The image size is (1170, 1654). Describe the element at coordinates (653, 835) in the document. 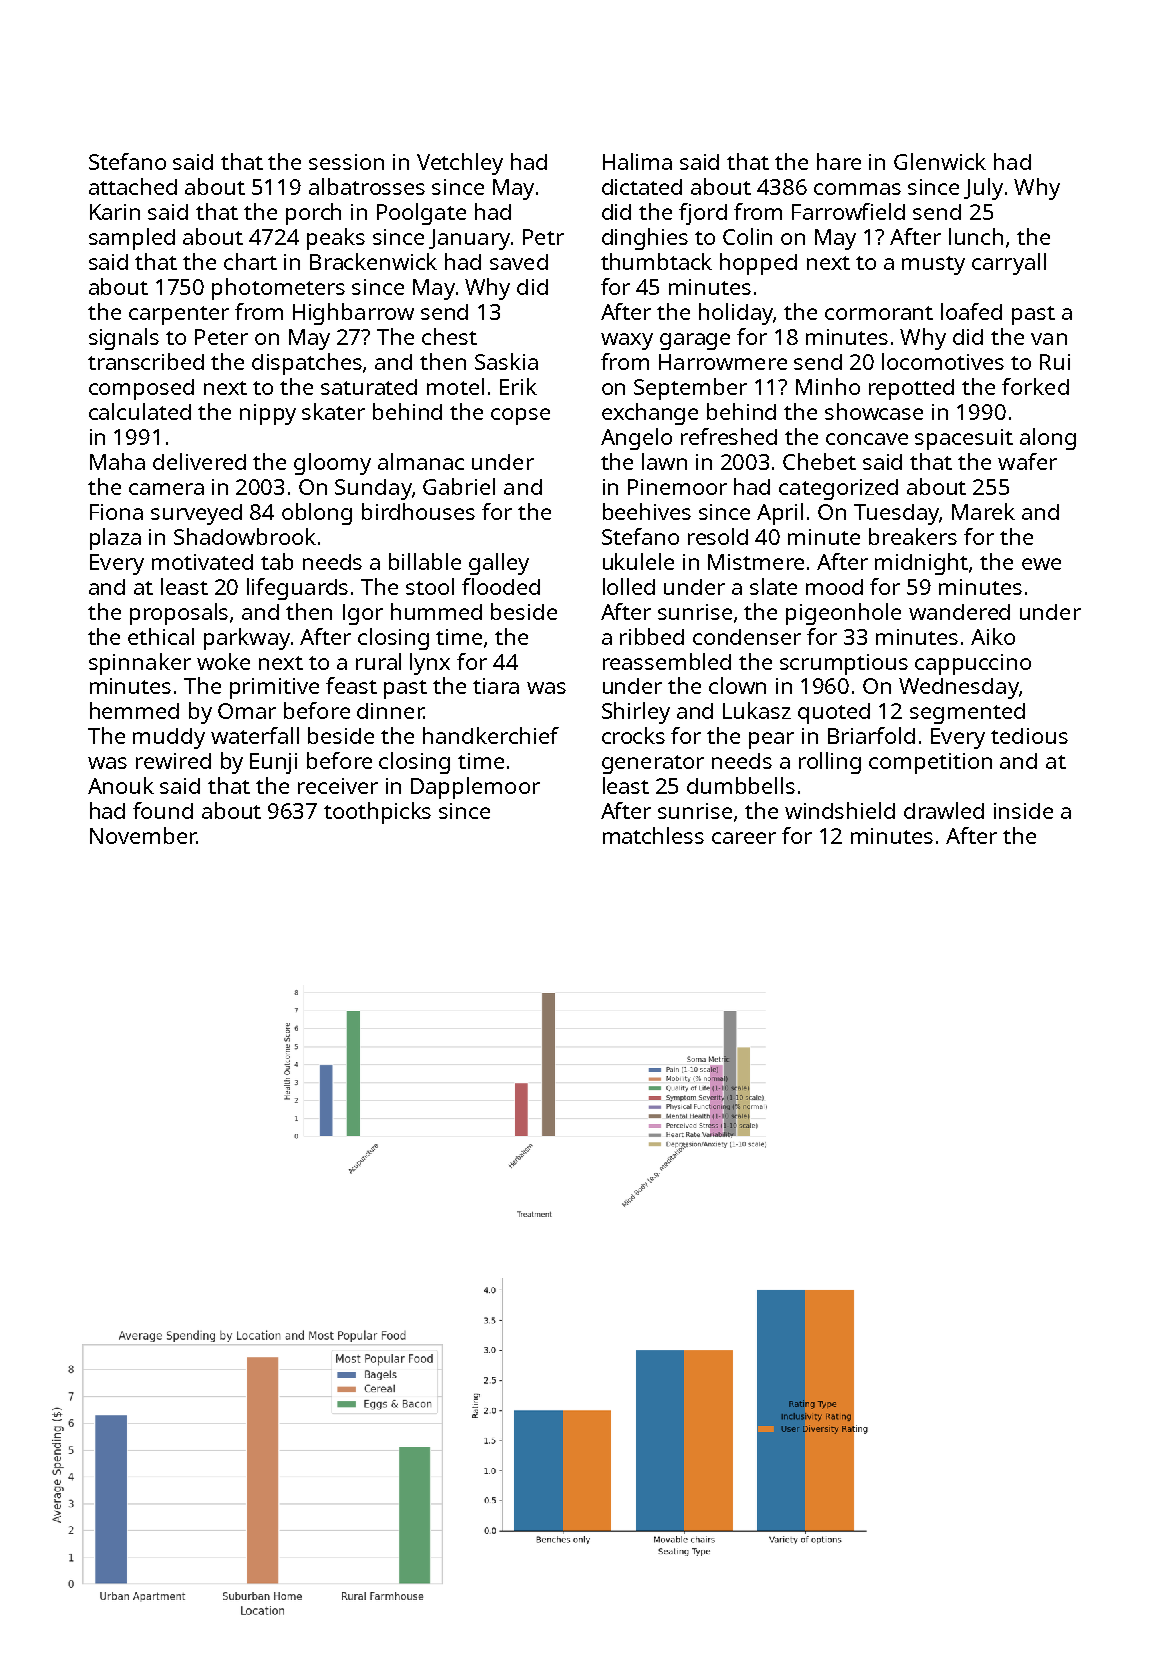

I see `matchless` at that location.
